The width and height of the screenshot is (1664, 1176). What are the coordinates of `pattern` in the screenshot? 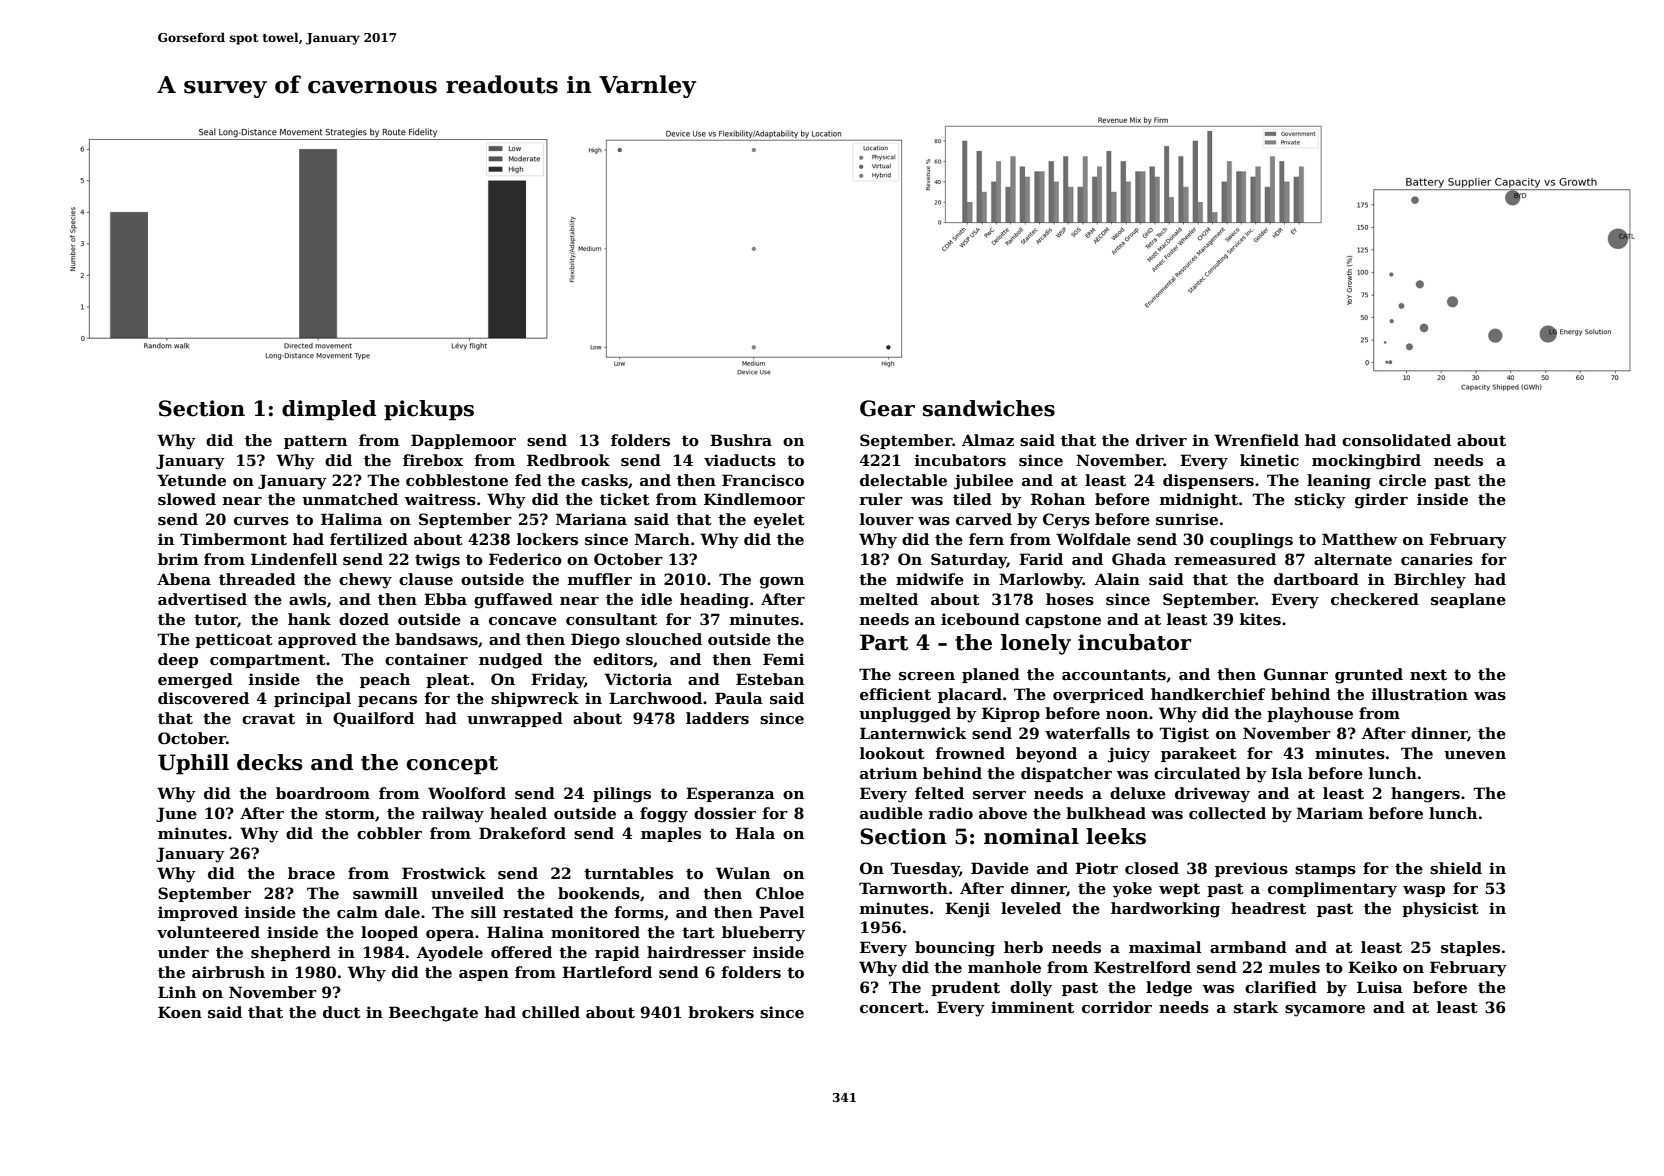 It's located at (315, 442).
